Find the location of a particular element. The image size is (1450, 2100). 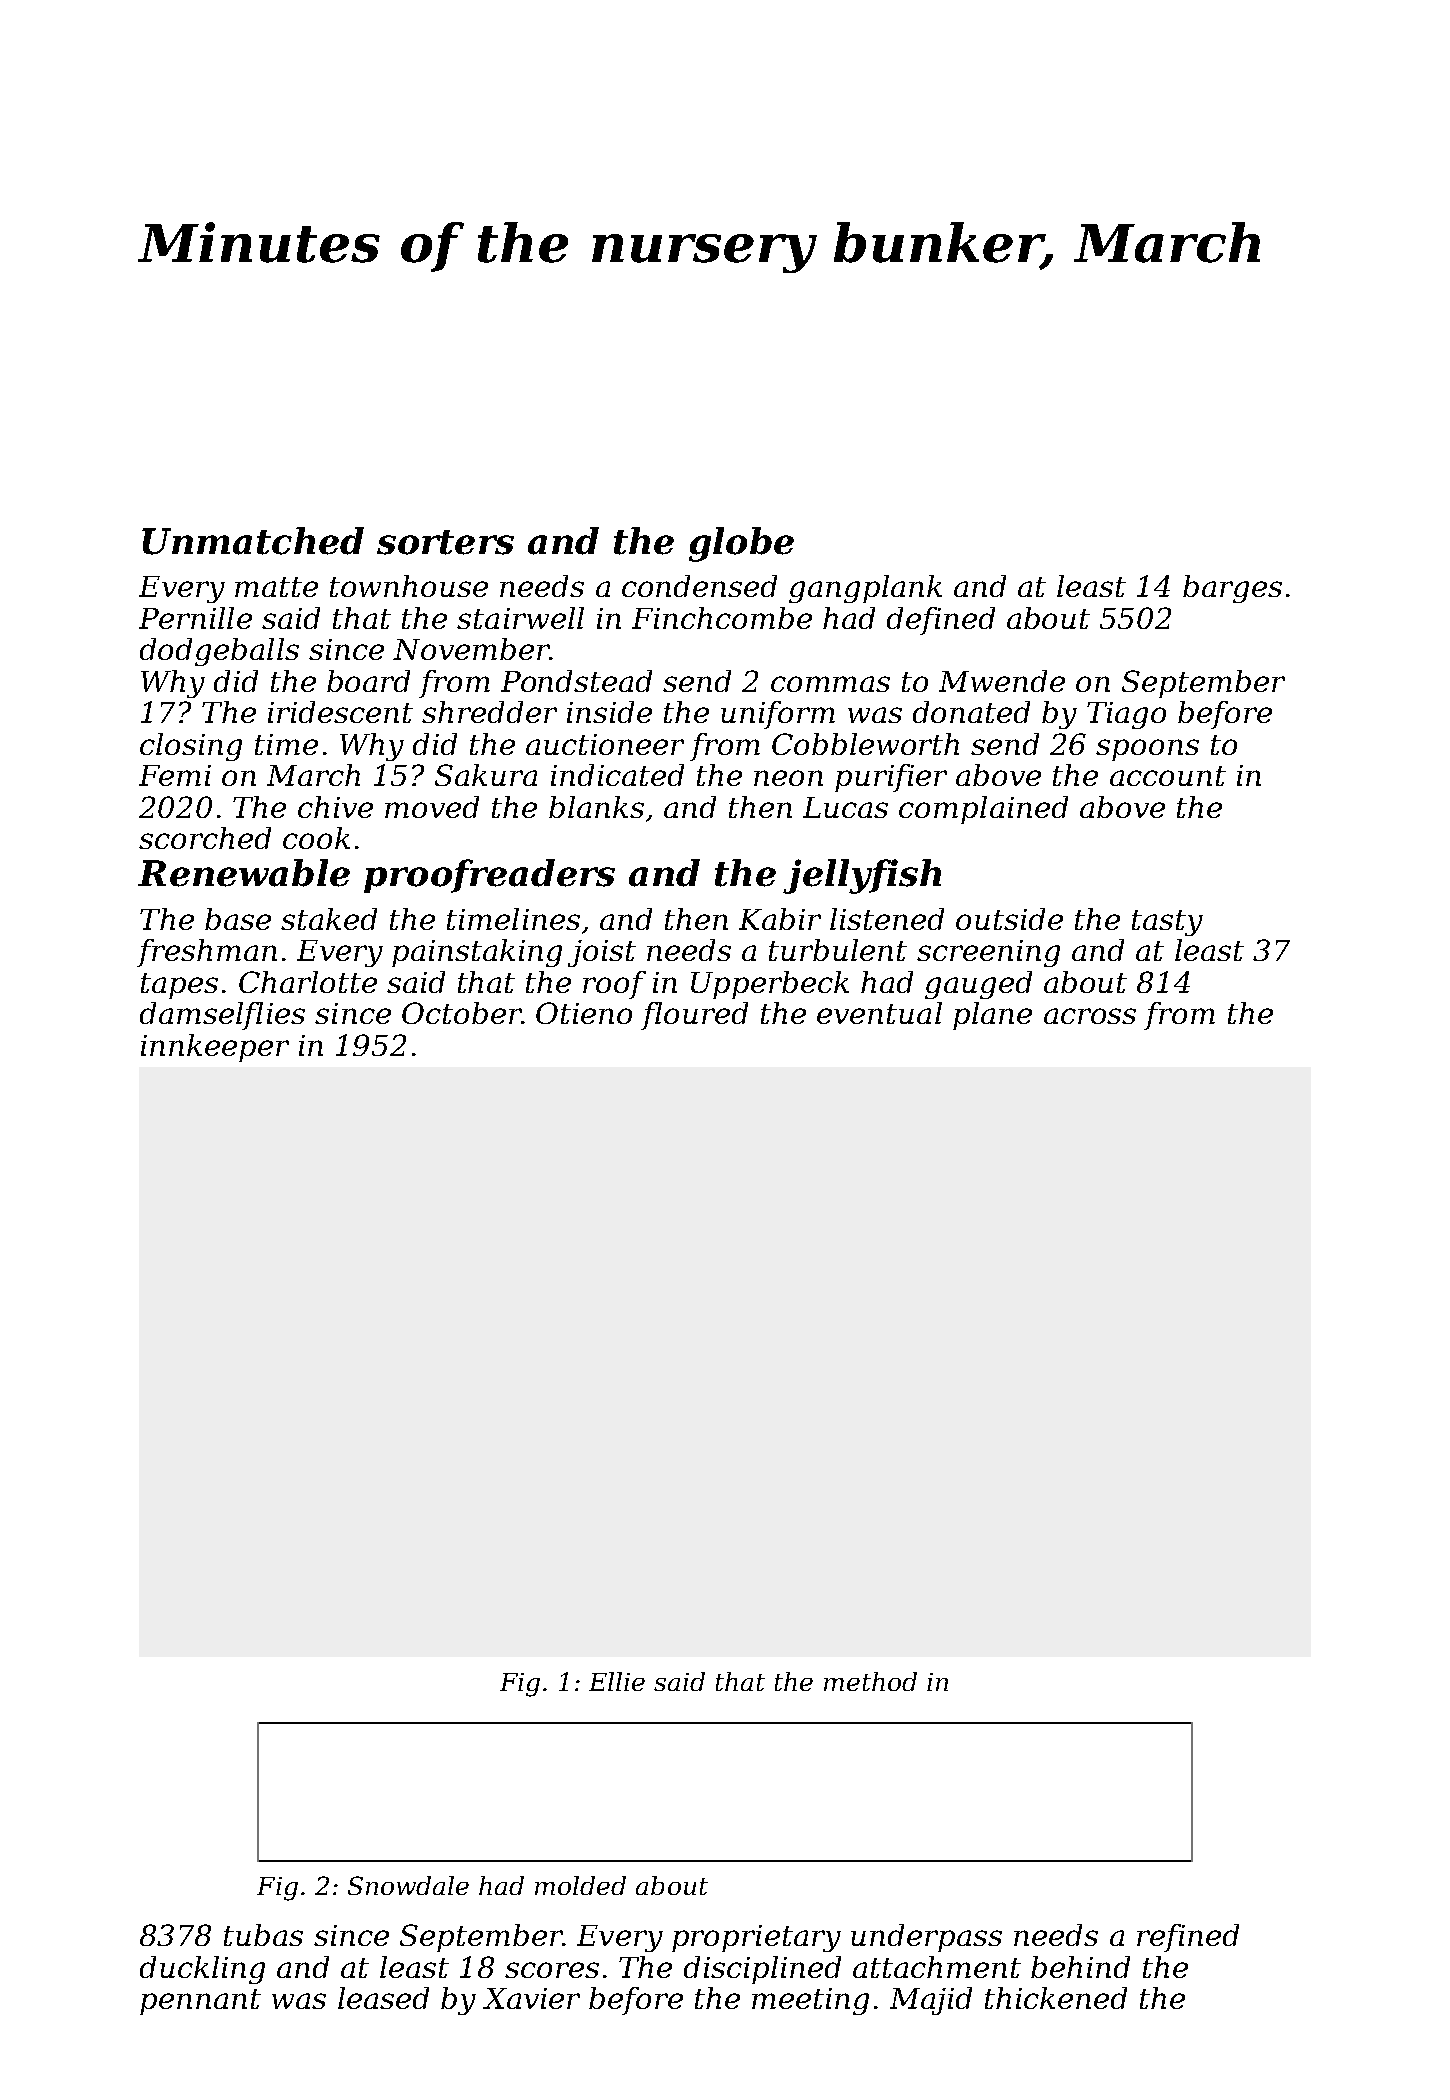

Mwende is located at coordinates (1002, 681).
